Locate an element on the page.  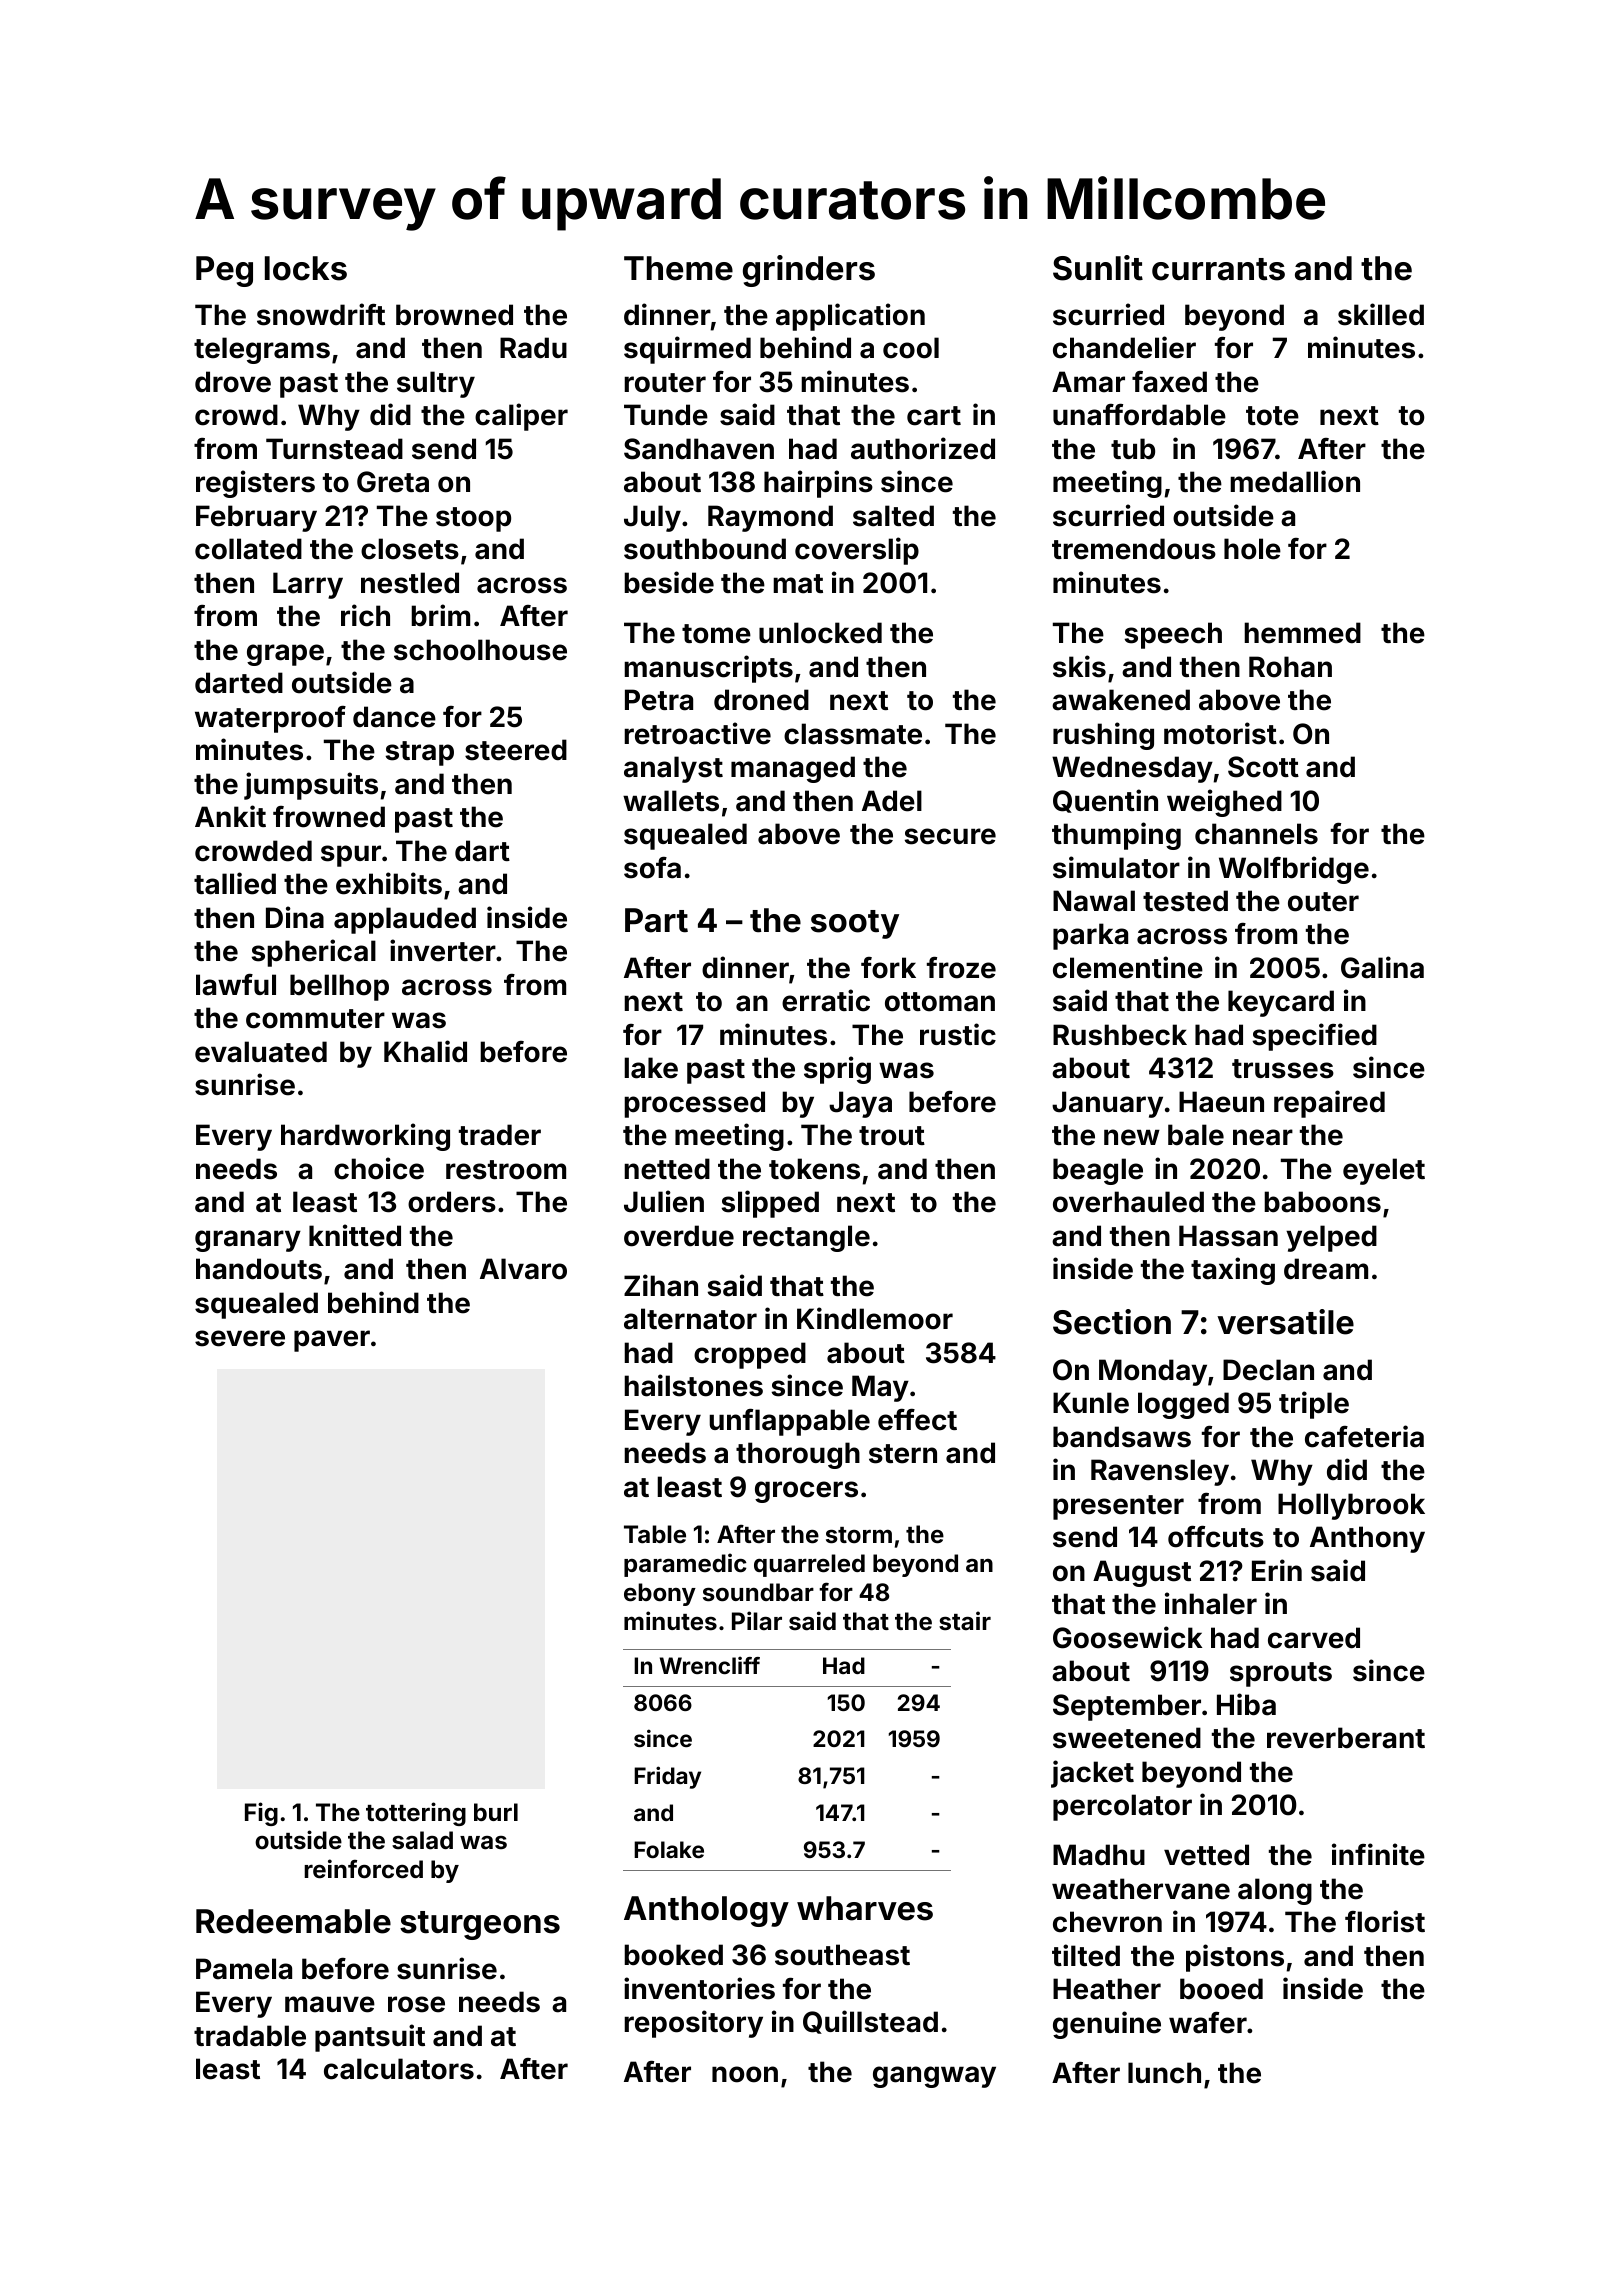
browned is located at coordinates (454, 315).
